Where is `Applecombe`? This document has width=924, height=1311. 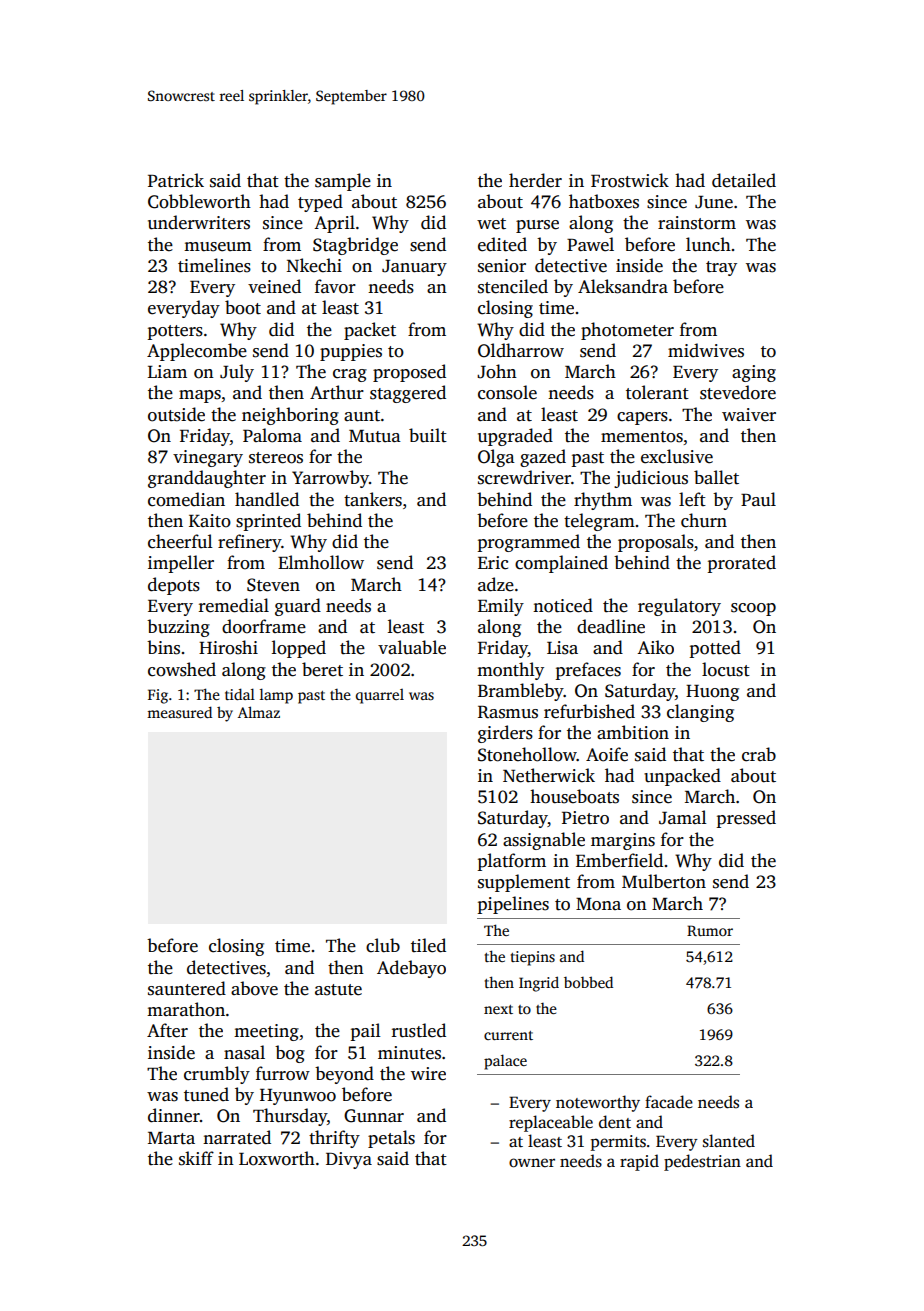
Applecombe is located at coordinates (197, 352).
